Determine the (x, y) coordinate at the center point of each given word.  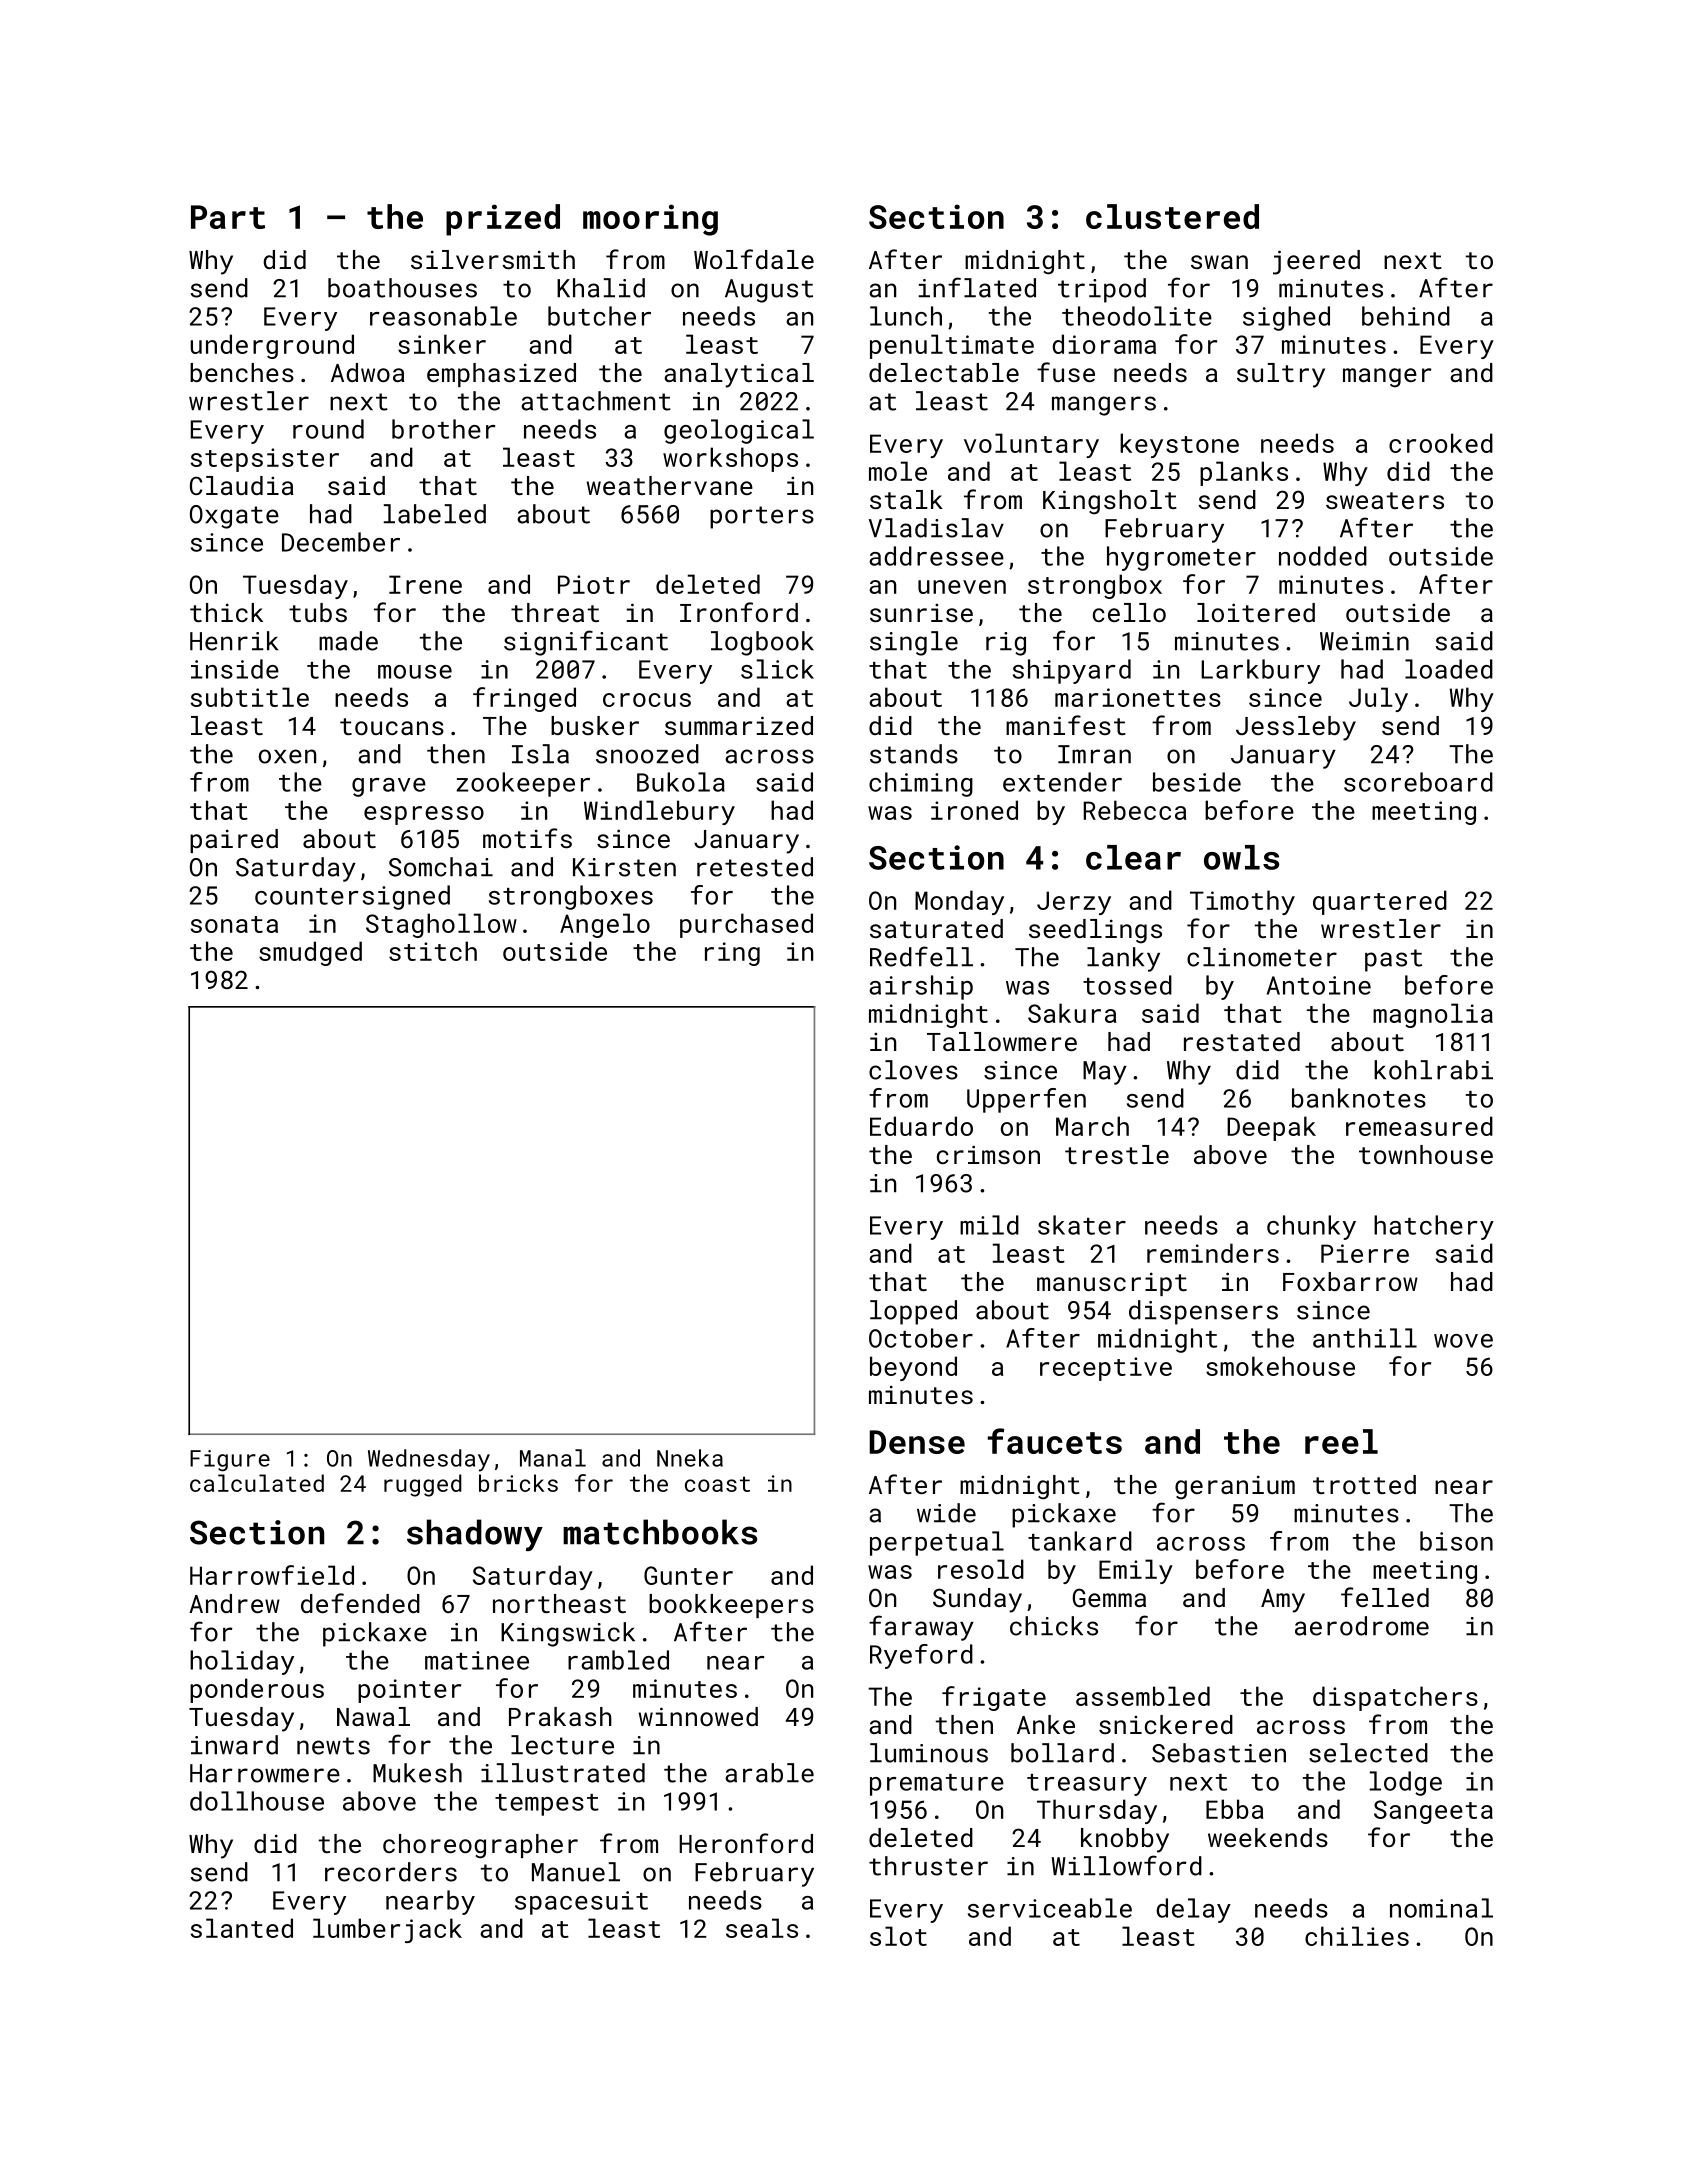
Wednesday (429, 1460)
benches (242, 372)
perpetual (937, 1543)
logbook (762, 643)
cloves (913, 1070)
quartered (1380, 902)
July (1378, 699)
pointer (409, 1691)
